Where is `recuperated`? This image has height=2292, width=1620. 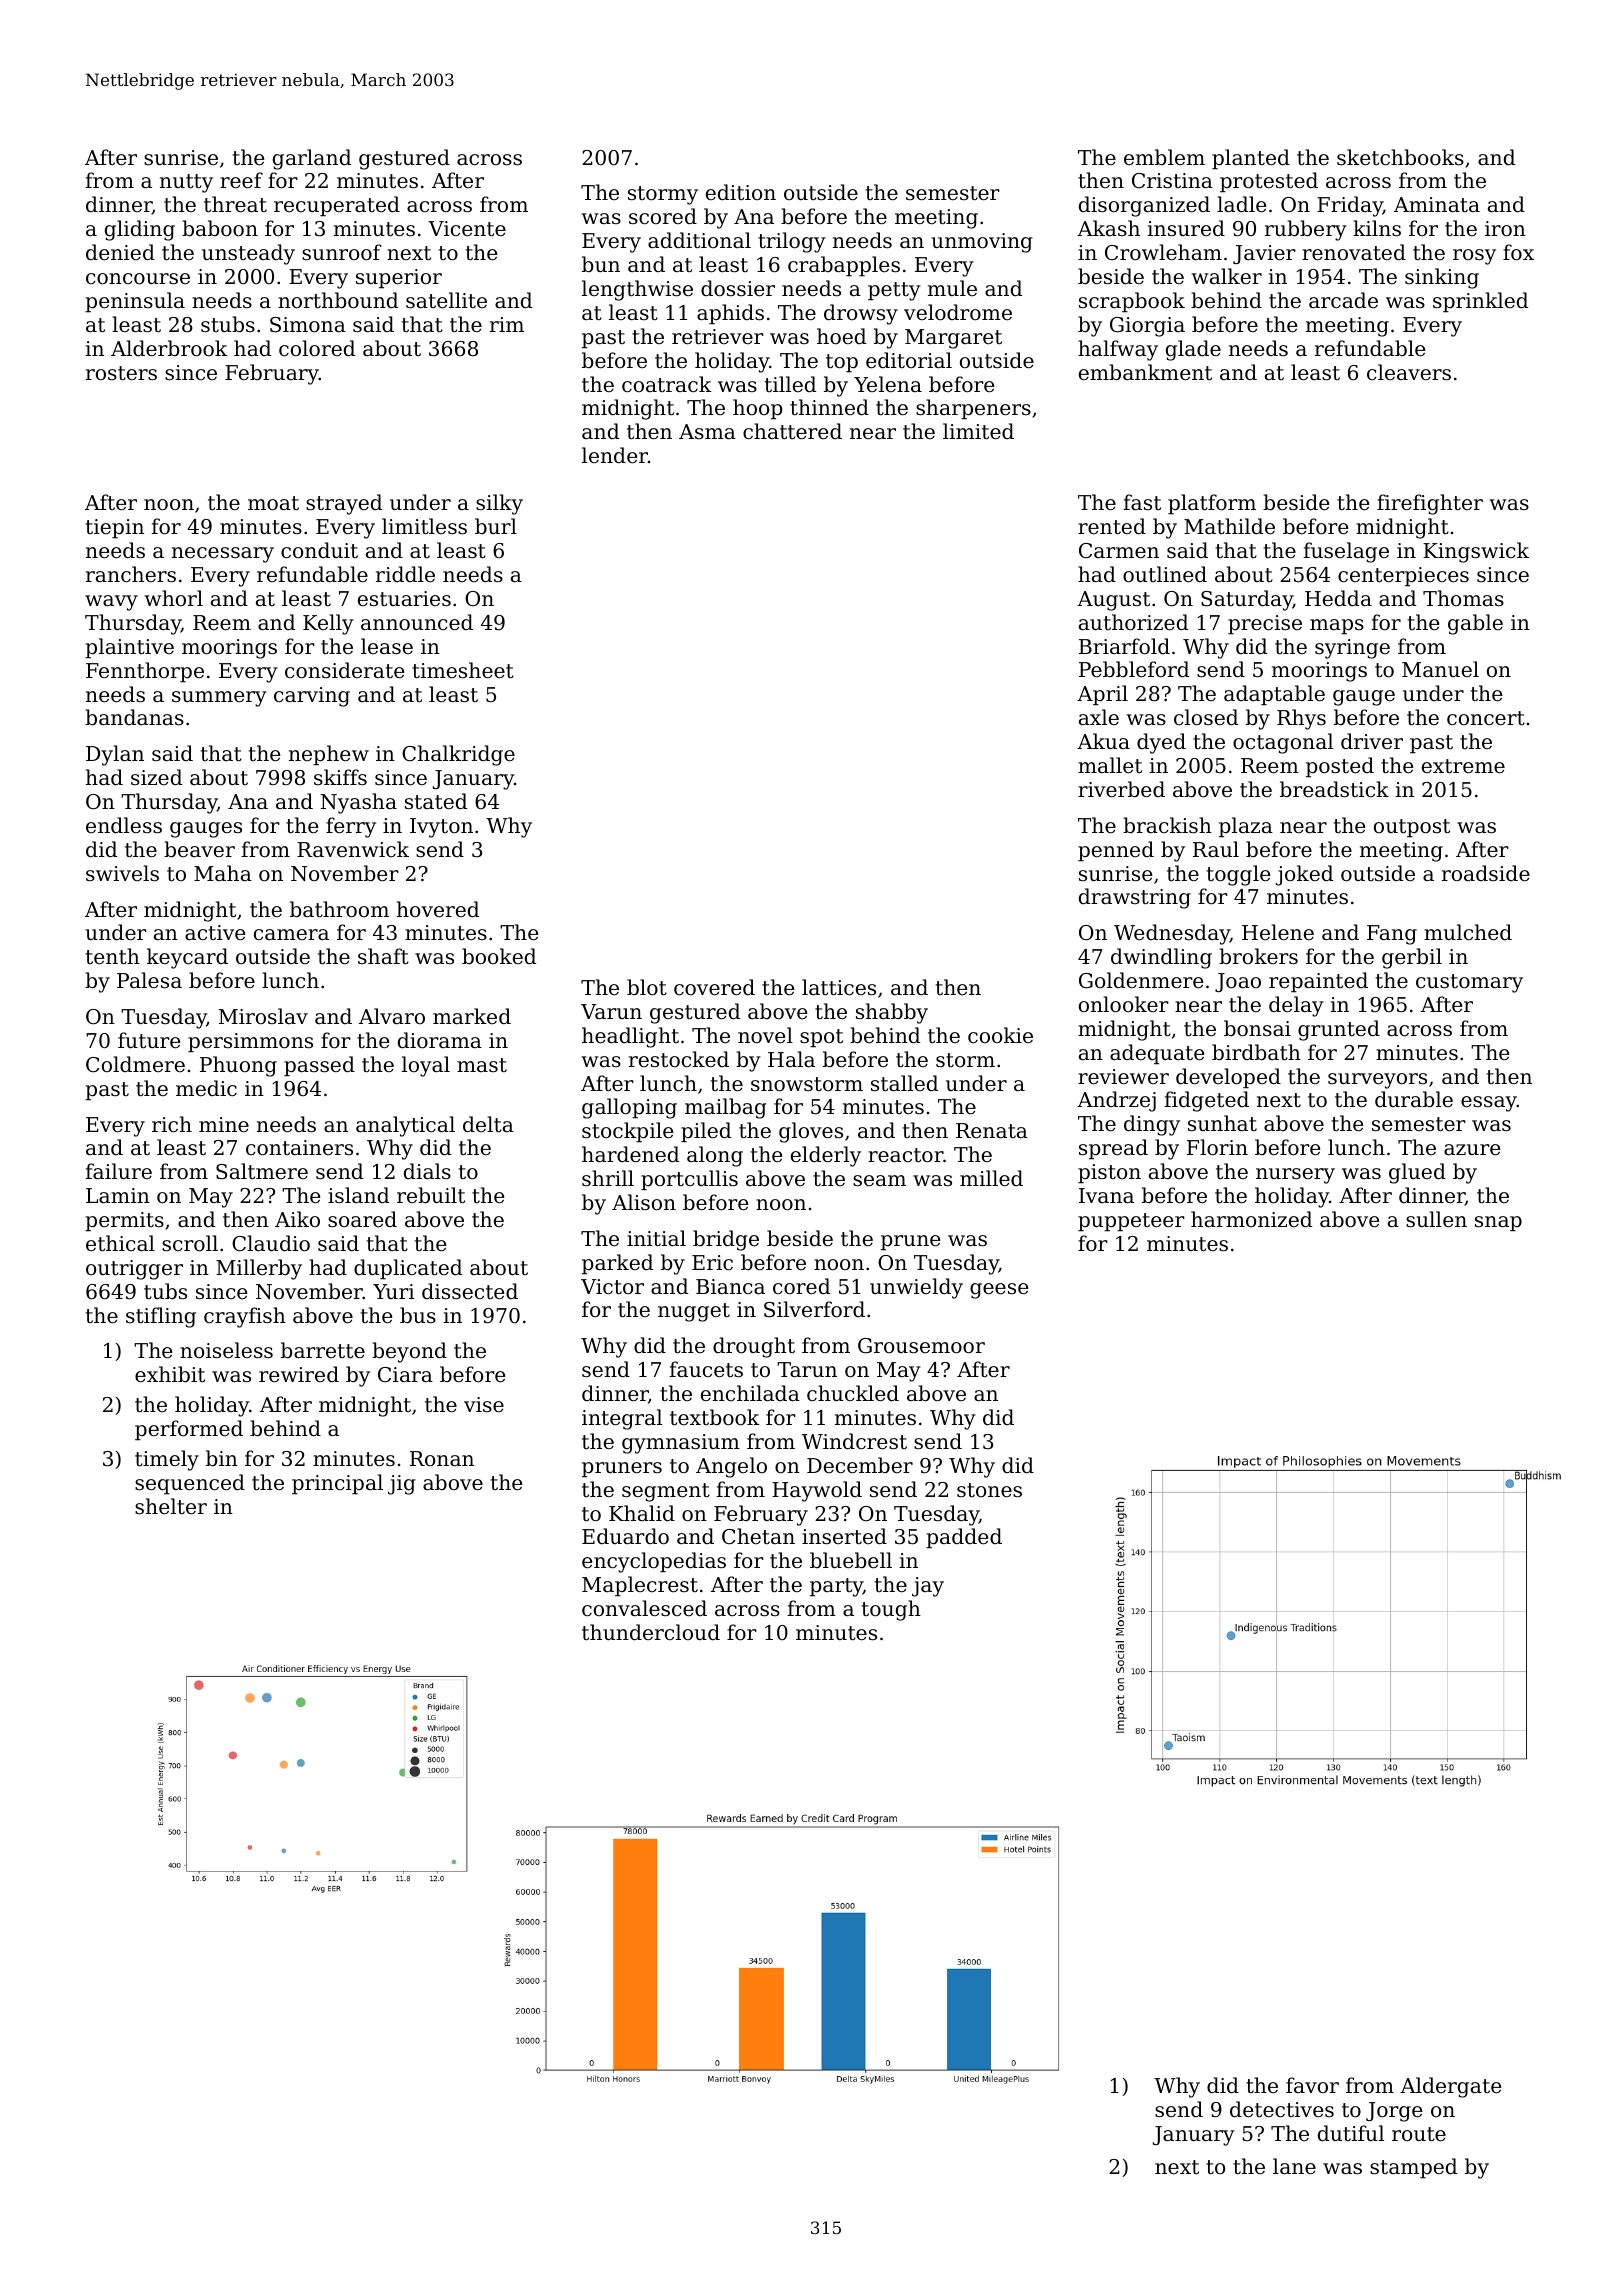 recuperated is located at coordinates (337, 206).
